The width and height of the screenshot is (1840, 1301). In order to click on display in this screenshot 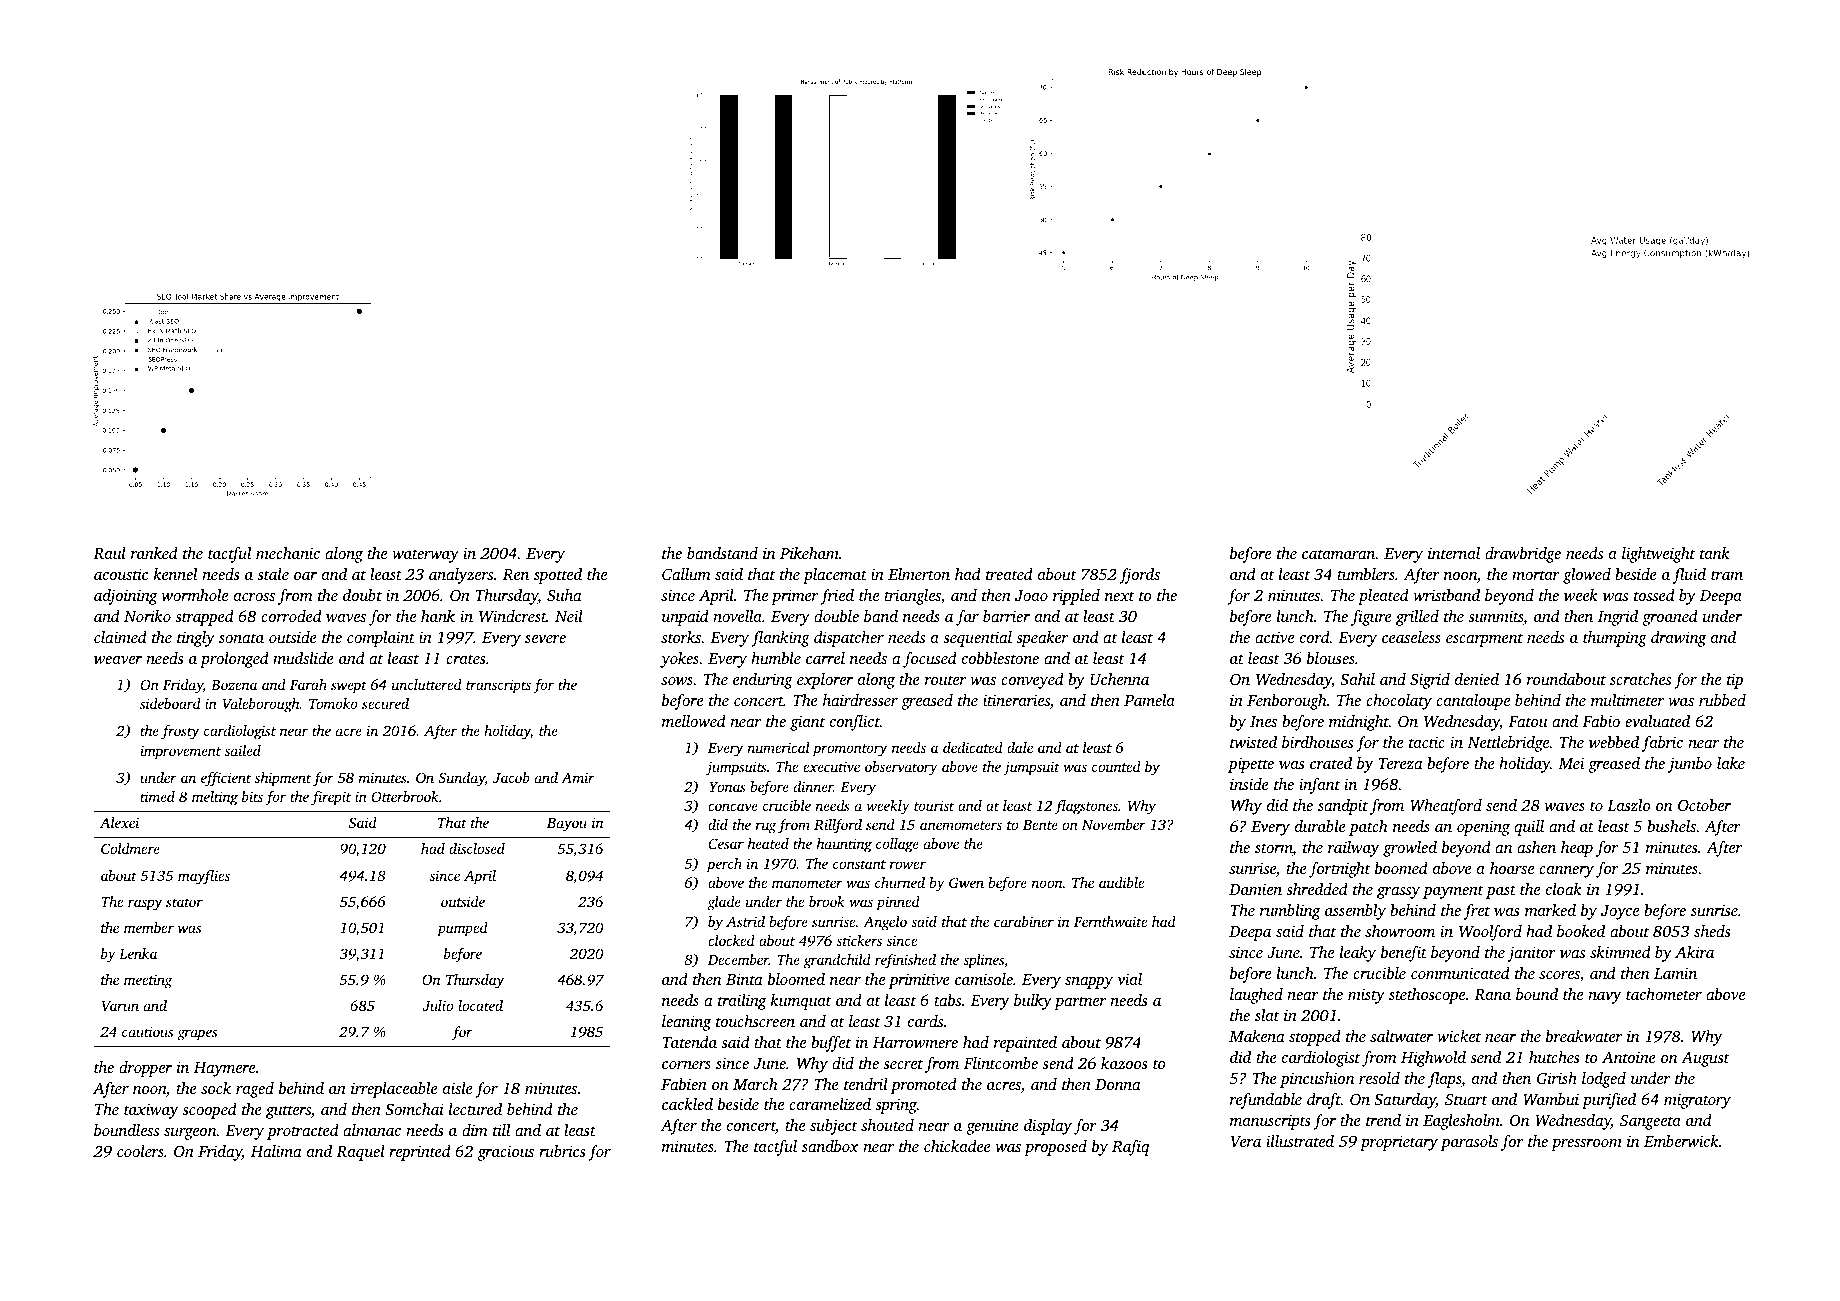, I will do `click(1048, 1127)`.
